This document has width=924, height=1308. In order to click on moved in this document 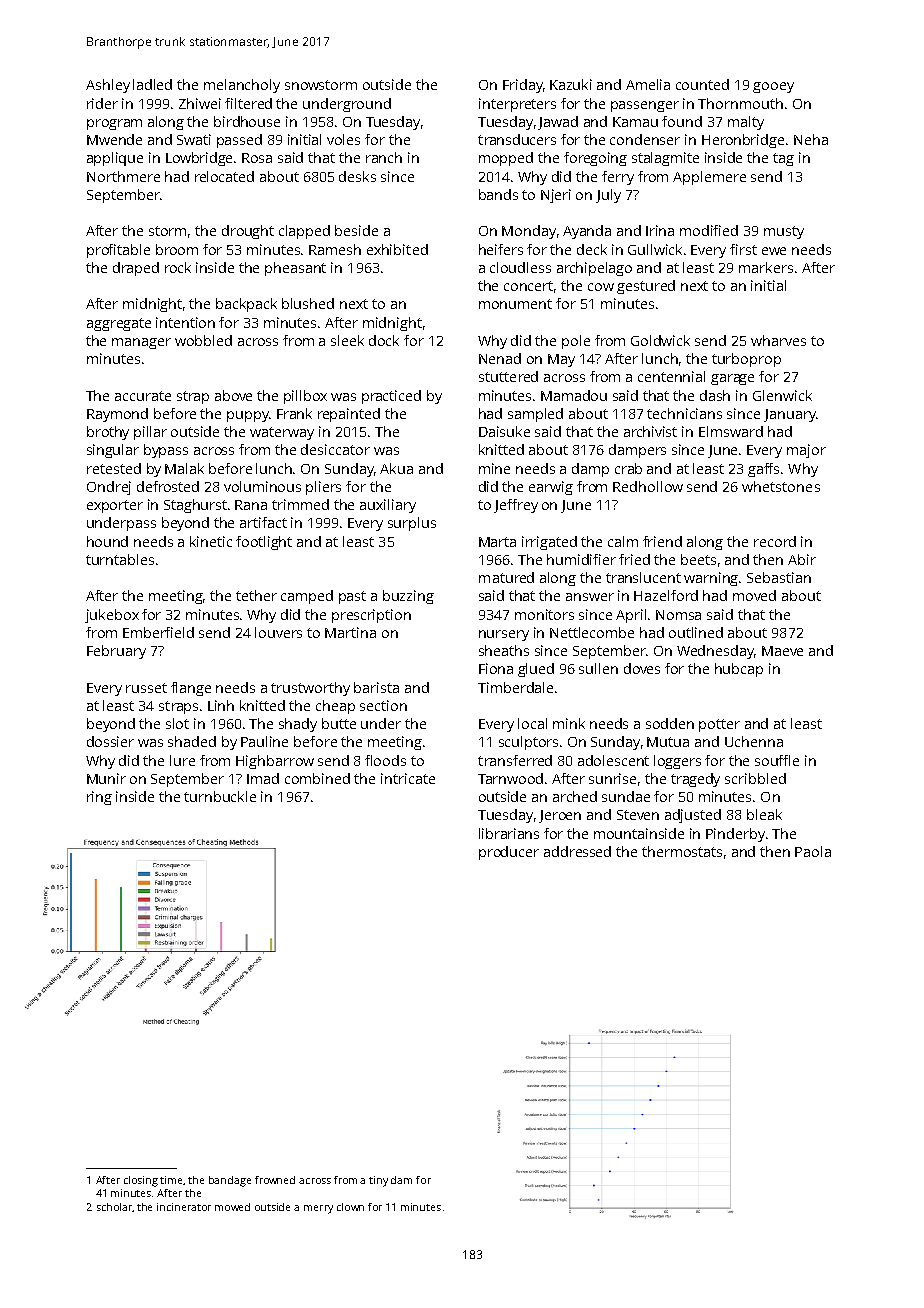, I will do `click(754, 595)`.
